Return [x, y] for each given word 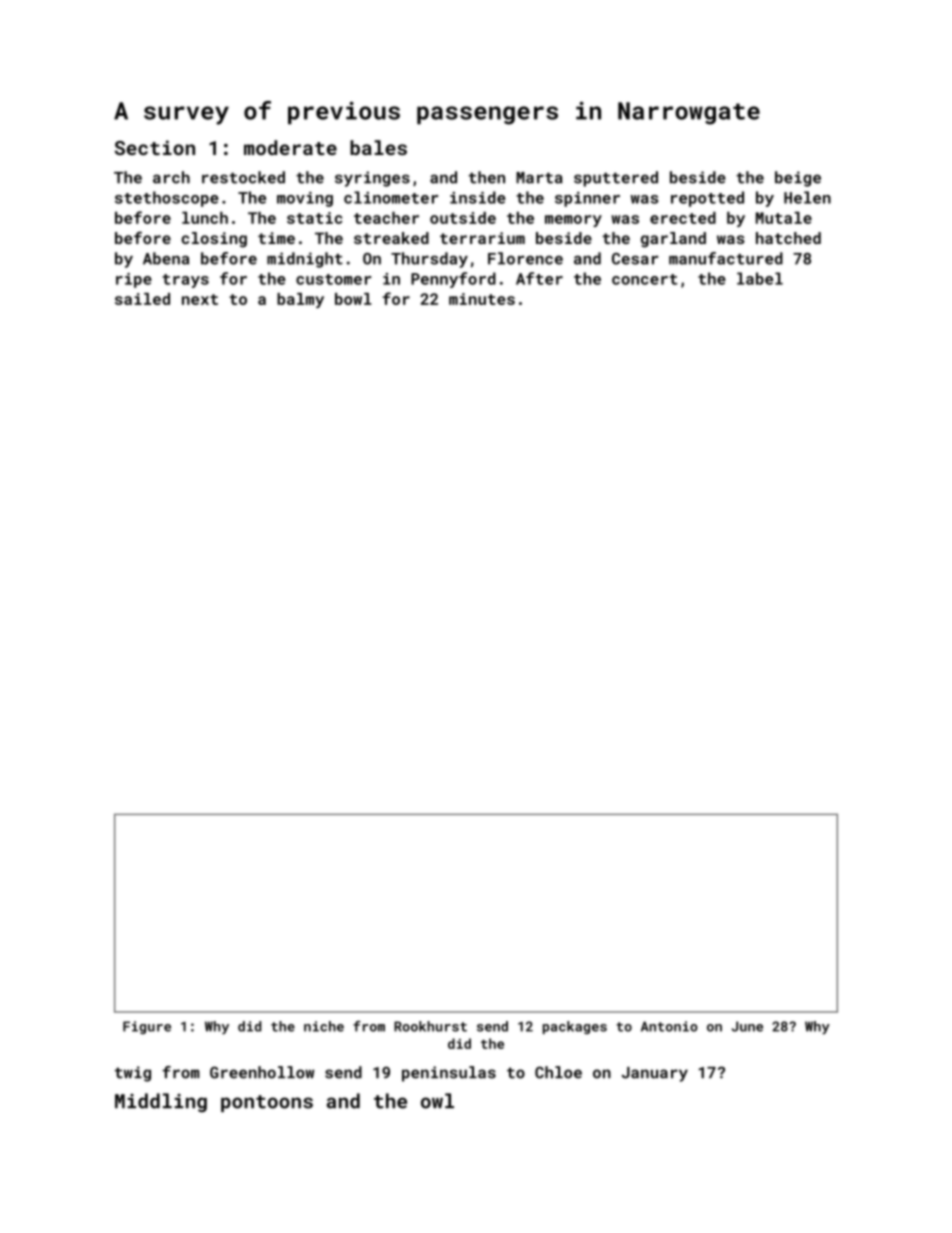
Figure [147, 1027]
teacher [386, 218]
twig [133, 1074]
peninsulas [449, 1074]
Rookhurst [430, 1026]
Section [155, 147]
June [747, 1026]
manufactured [726, 258]
